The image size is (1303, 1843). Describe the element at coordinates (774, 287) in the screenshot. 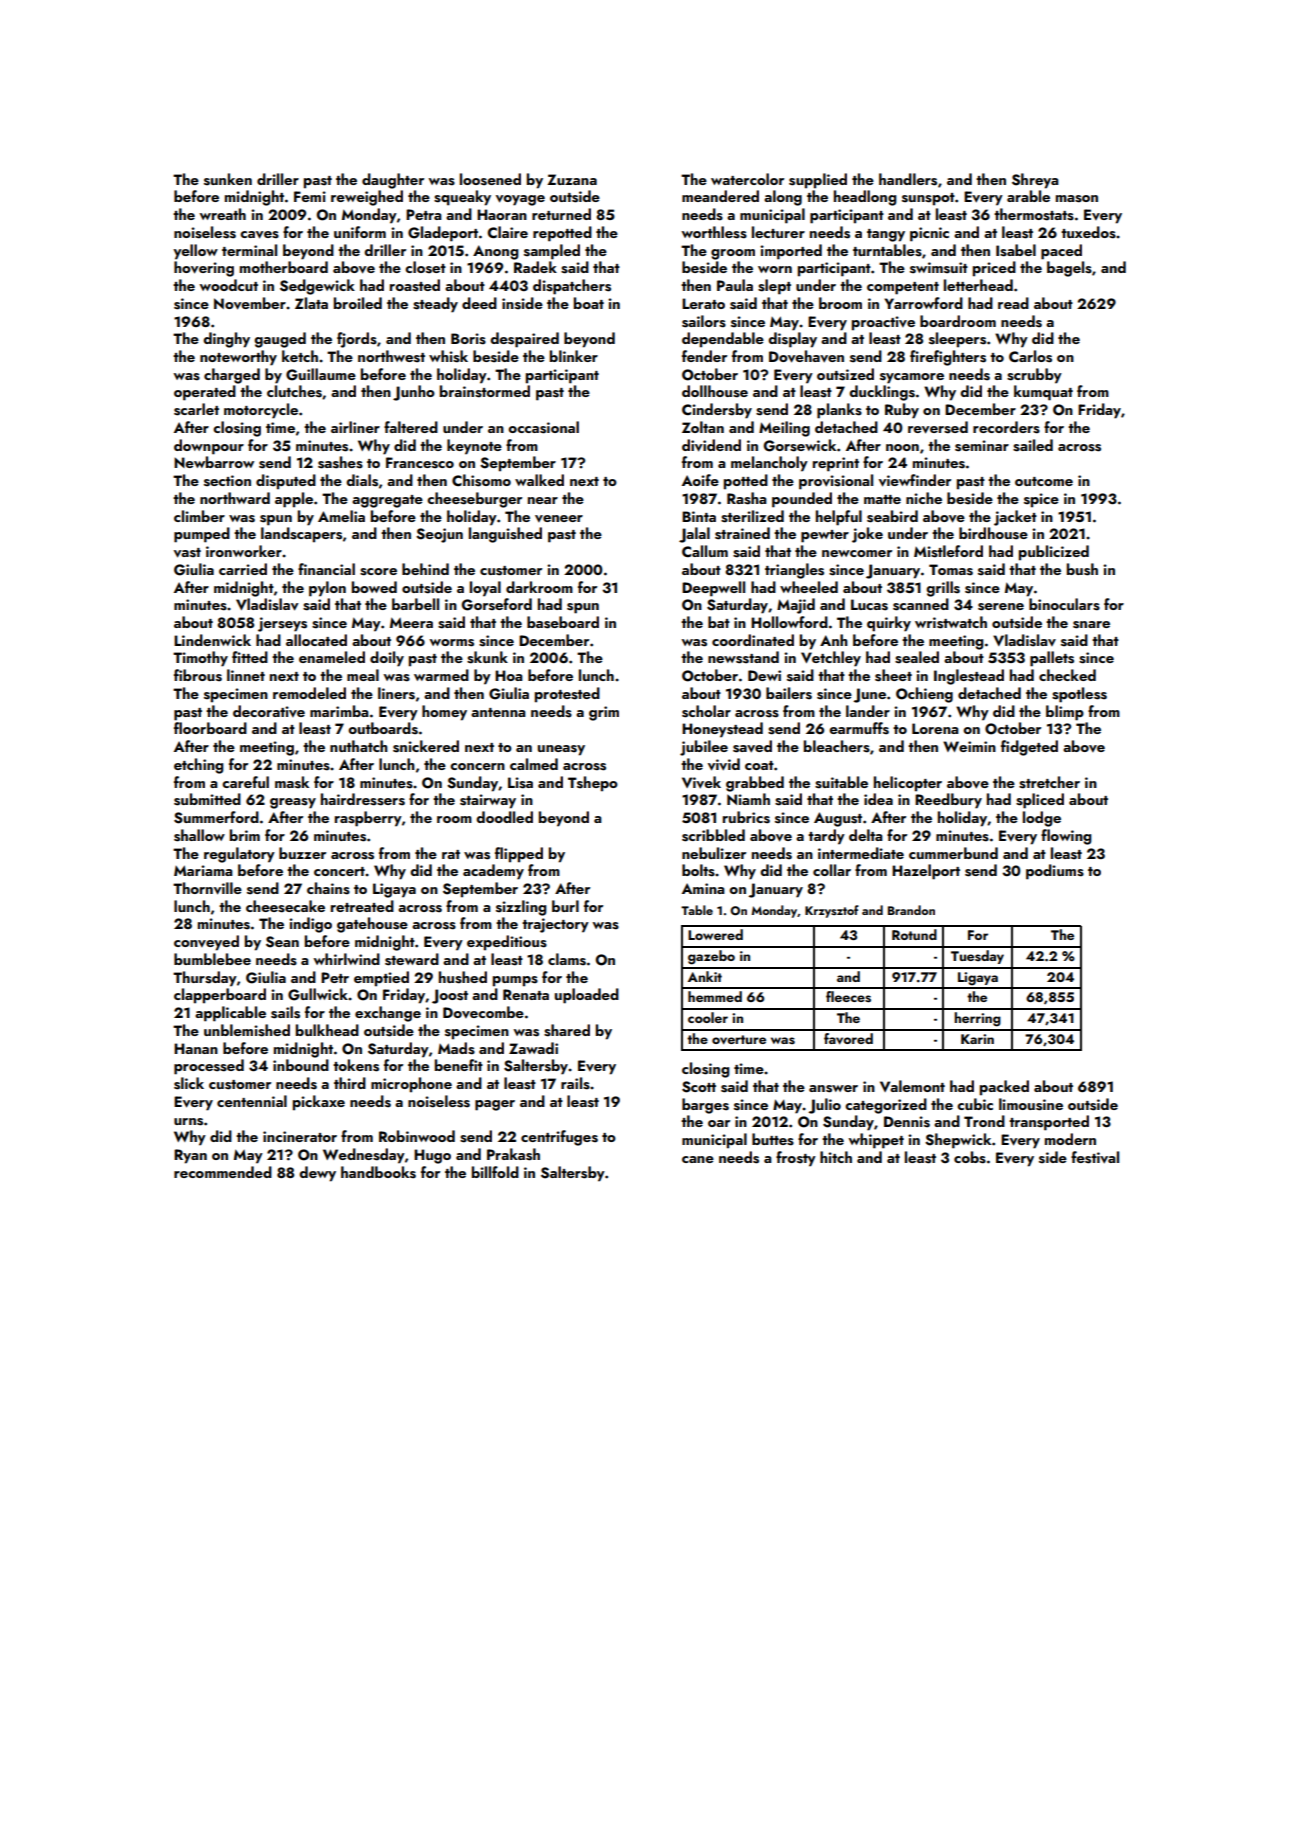

I see `slept` at that location.
